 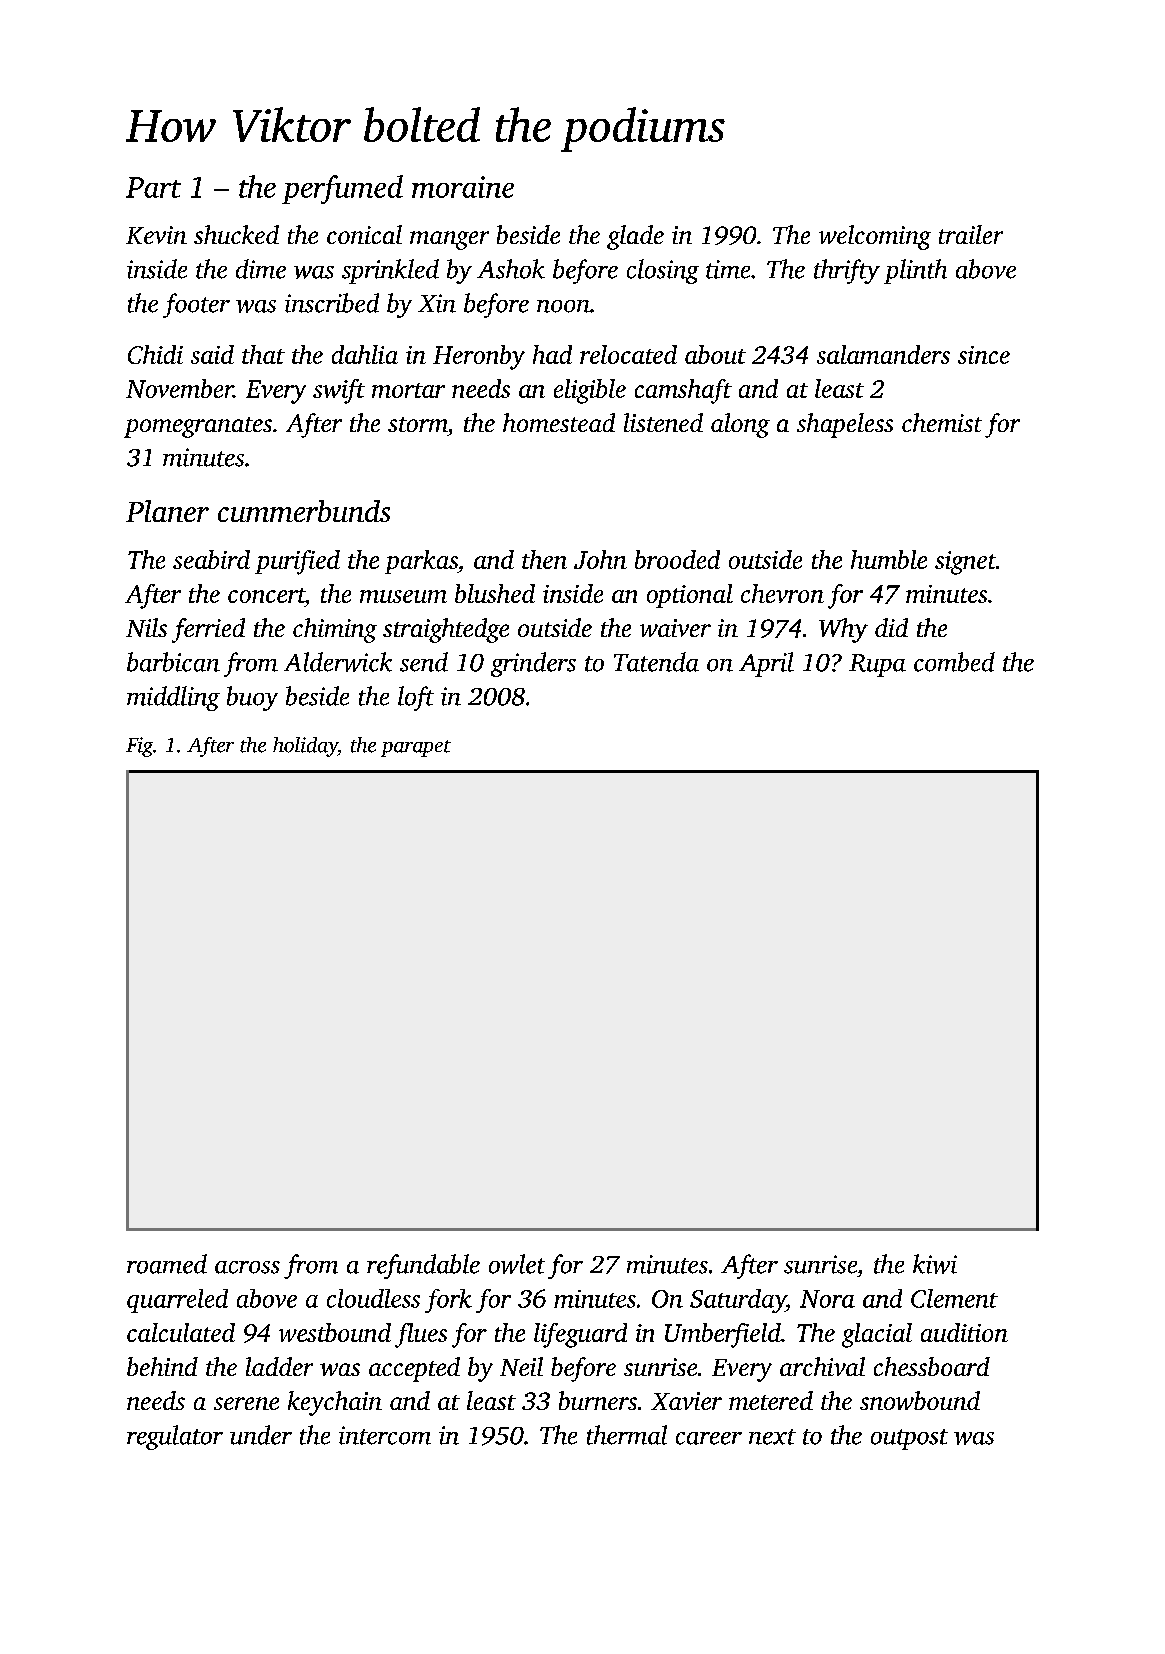 What do you see at coordinates (414, 1369) in the image?
I see `accepted` at bounding box center [414, 1369].
